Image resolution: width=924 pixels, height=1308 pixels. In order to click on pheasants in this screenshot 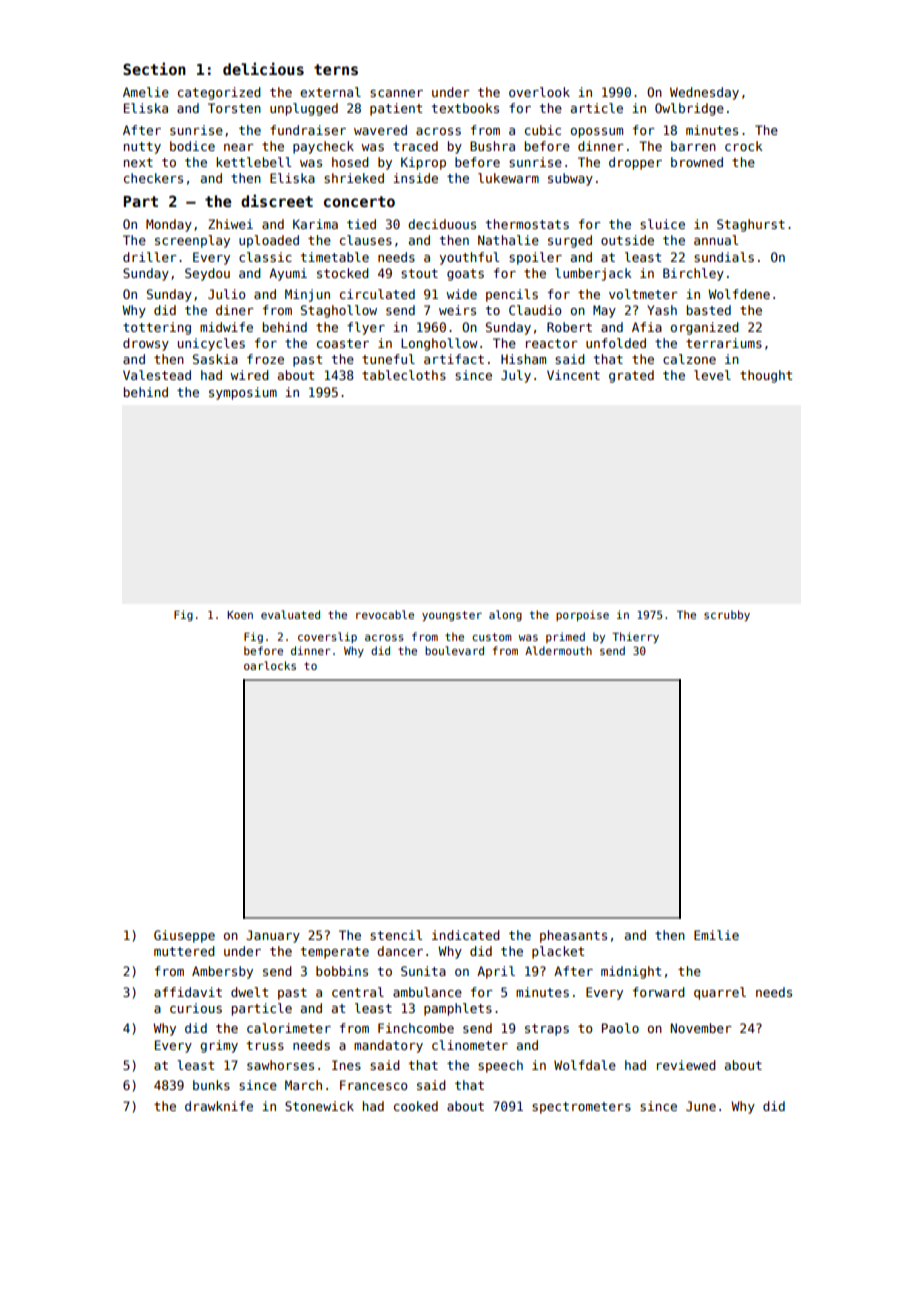, I will do `click(573, 936)`.
